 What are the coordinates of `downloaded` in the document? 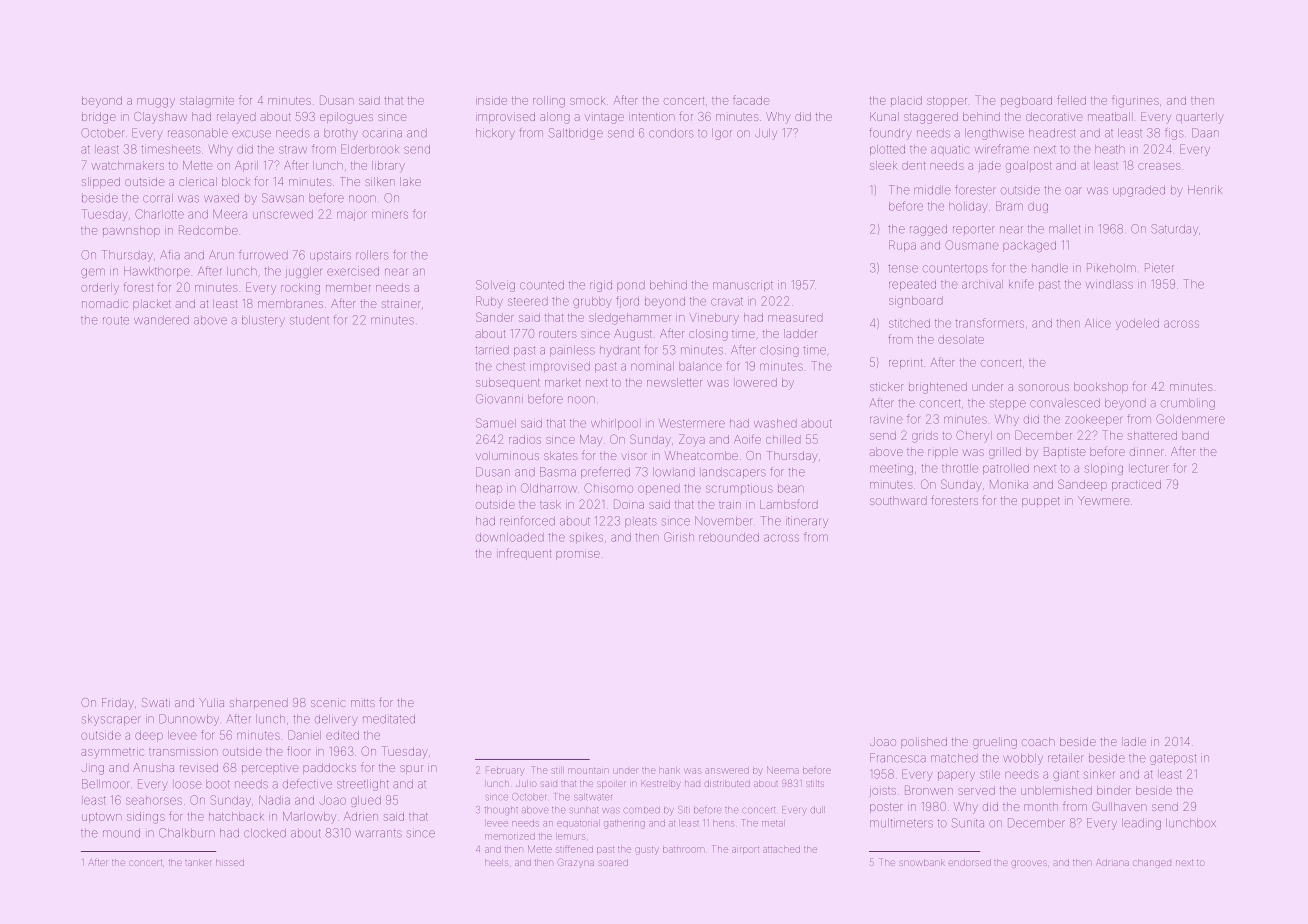 It's located at (510, 537).
